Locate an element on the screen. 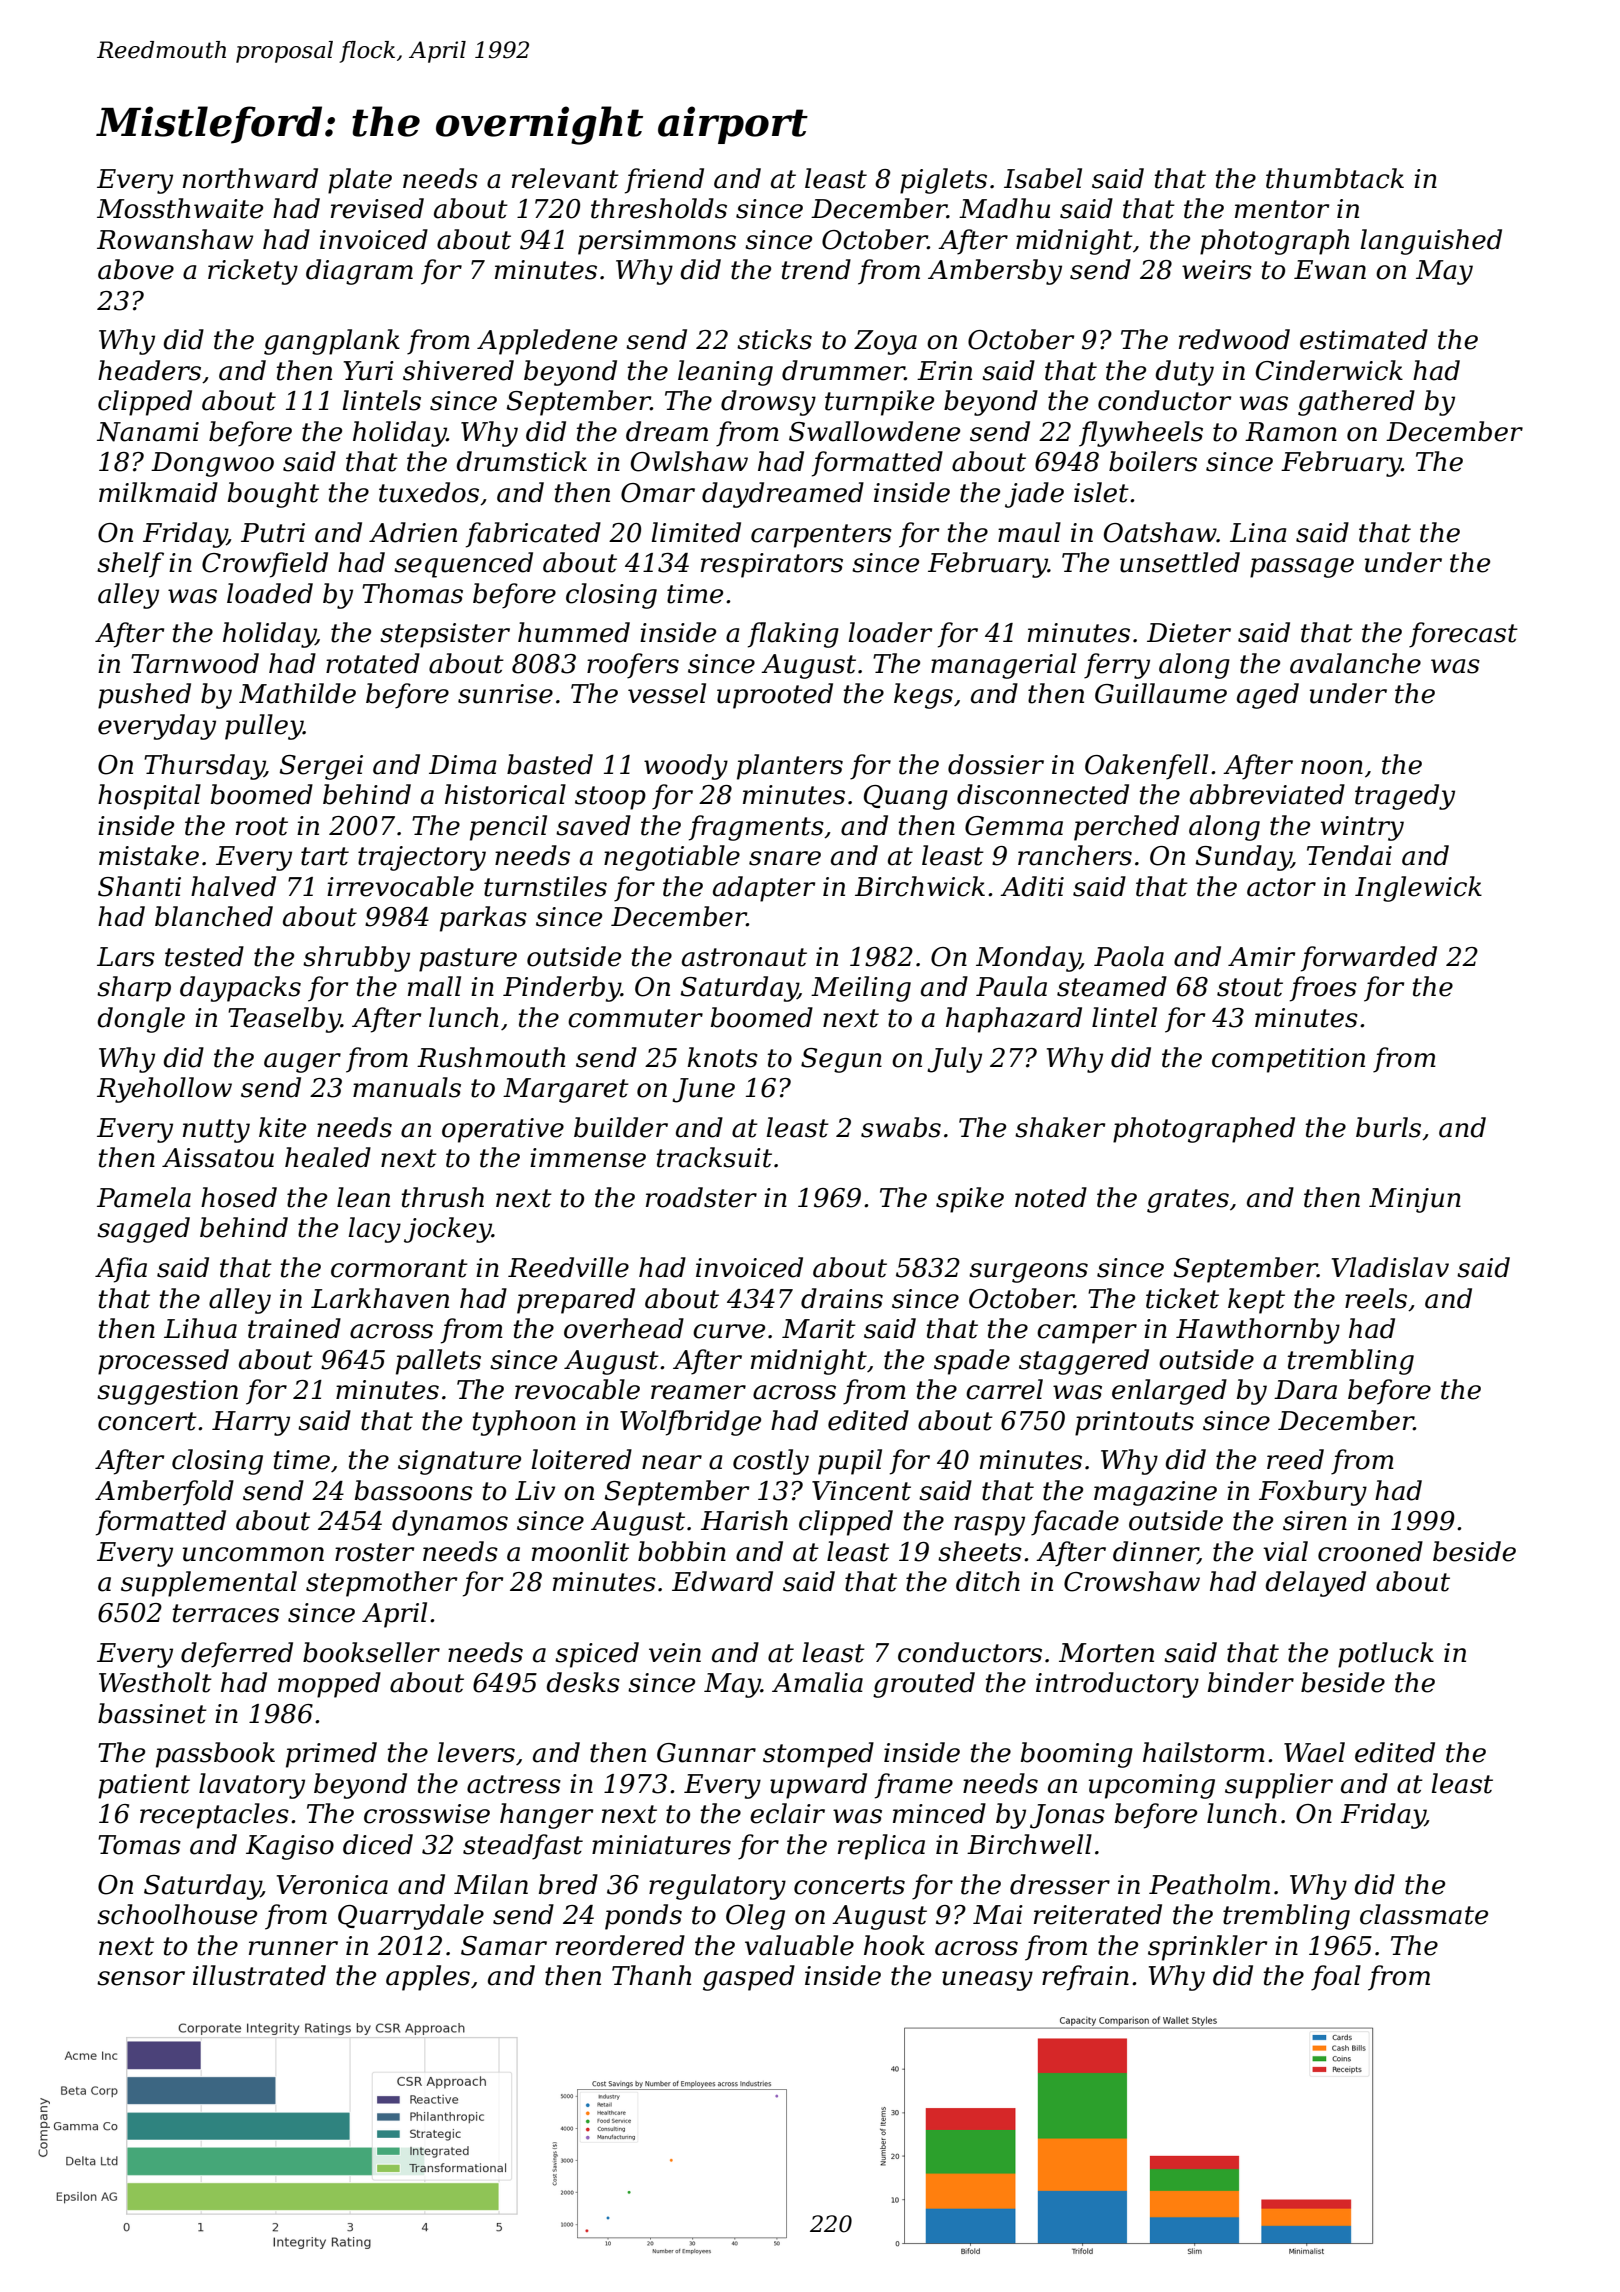  burls is located at coordinates (1388, 1127).
